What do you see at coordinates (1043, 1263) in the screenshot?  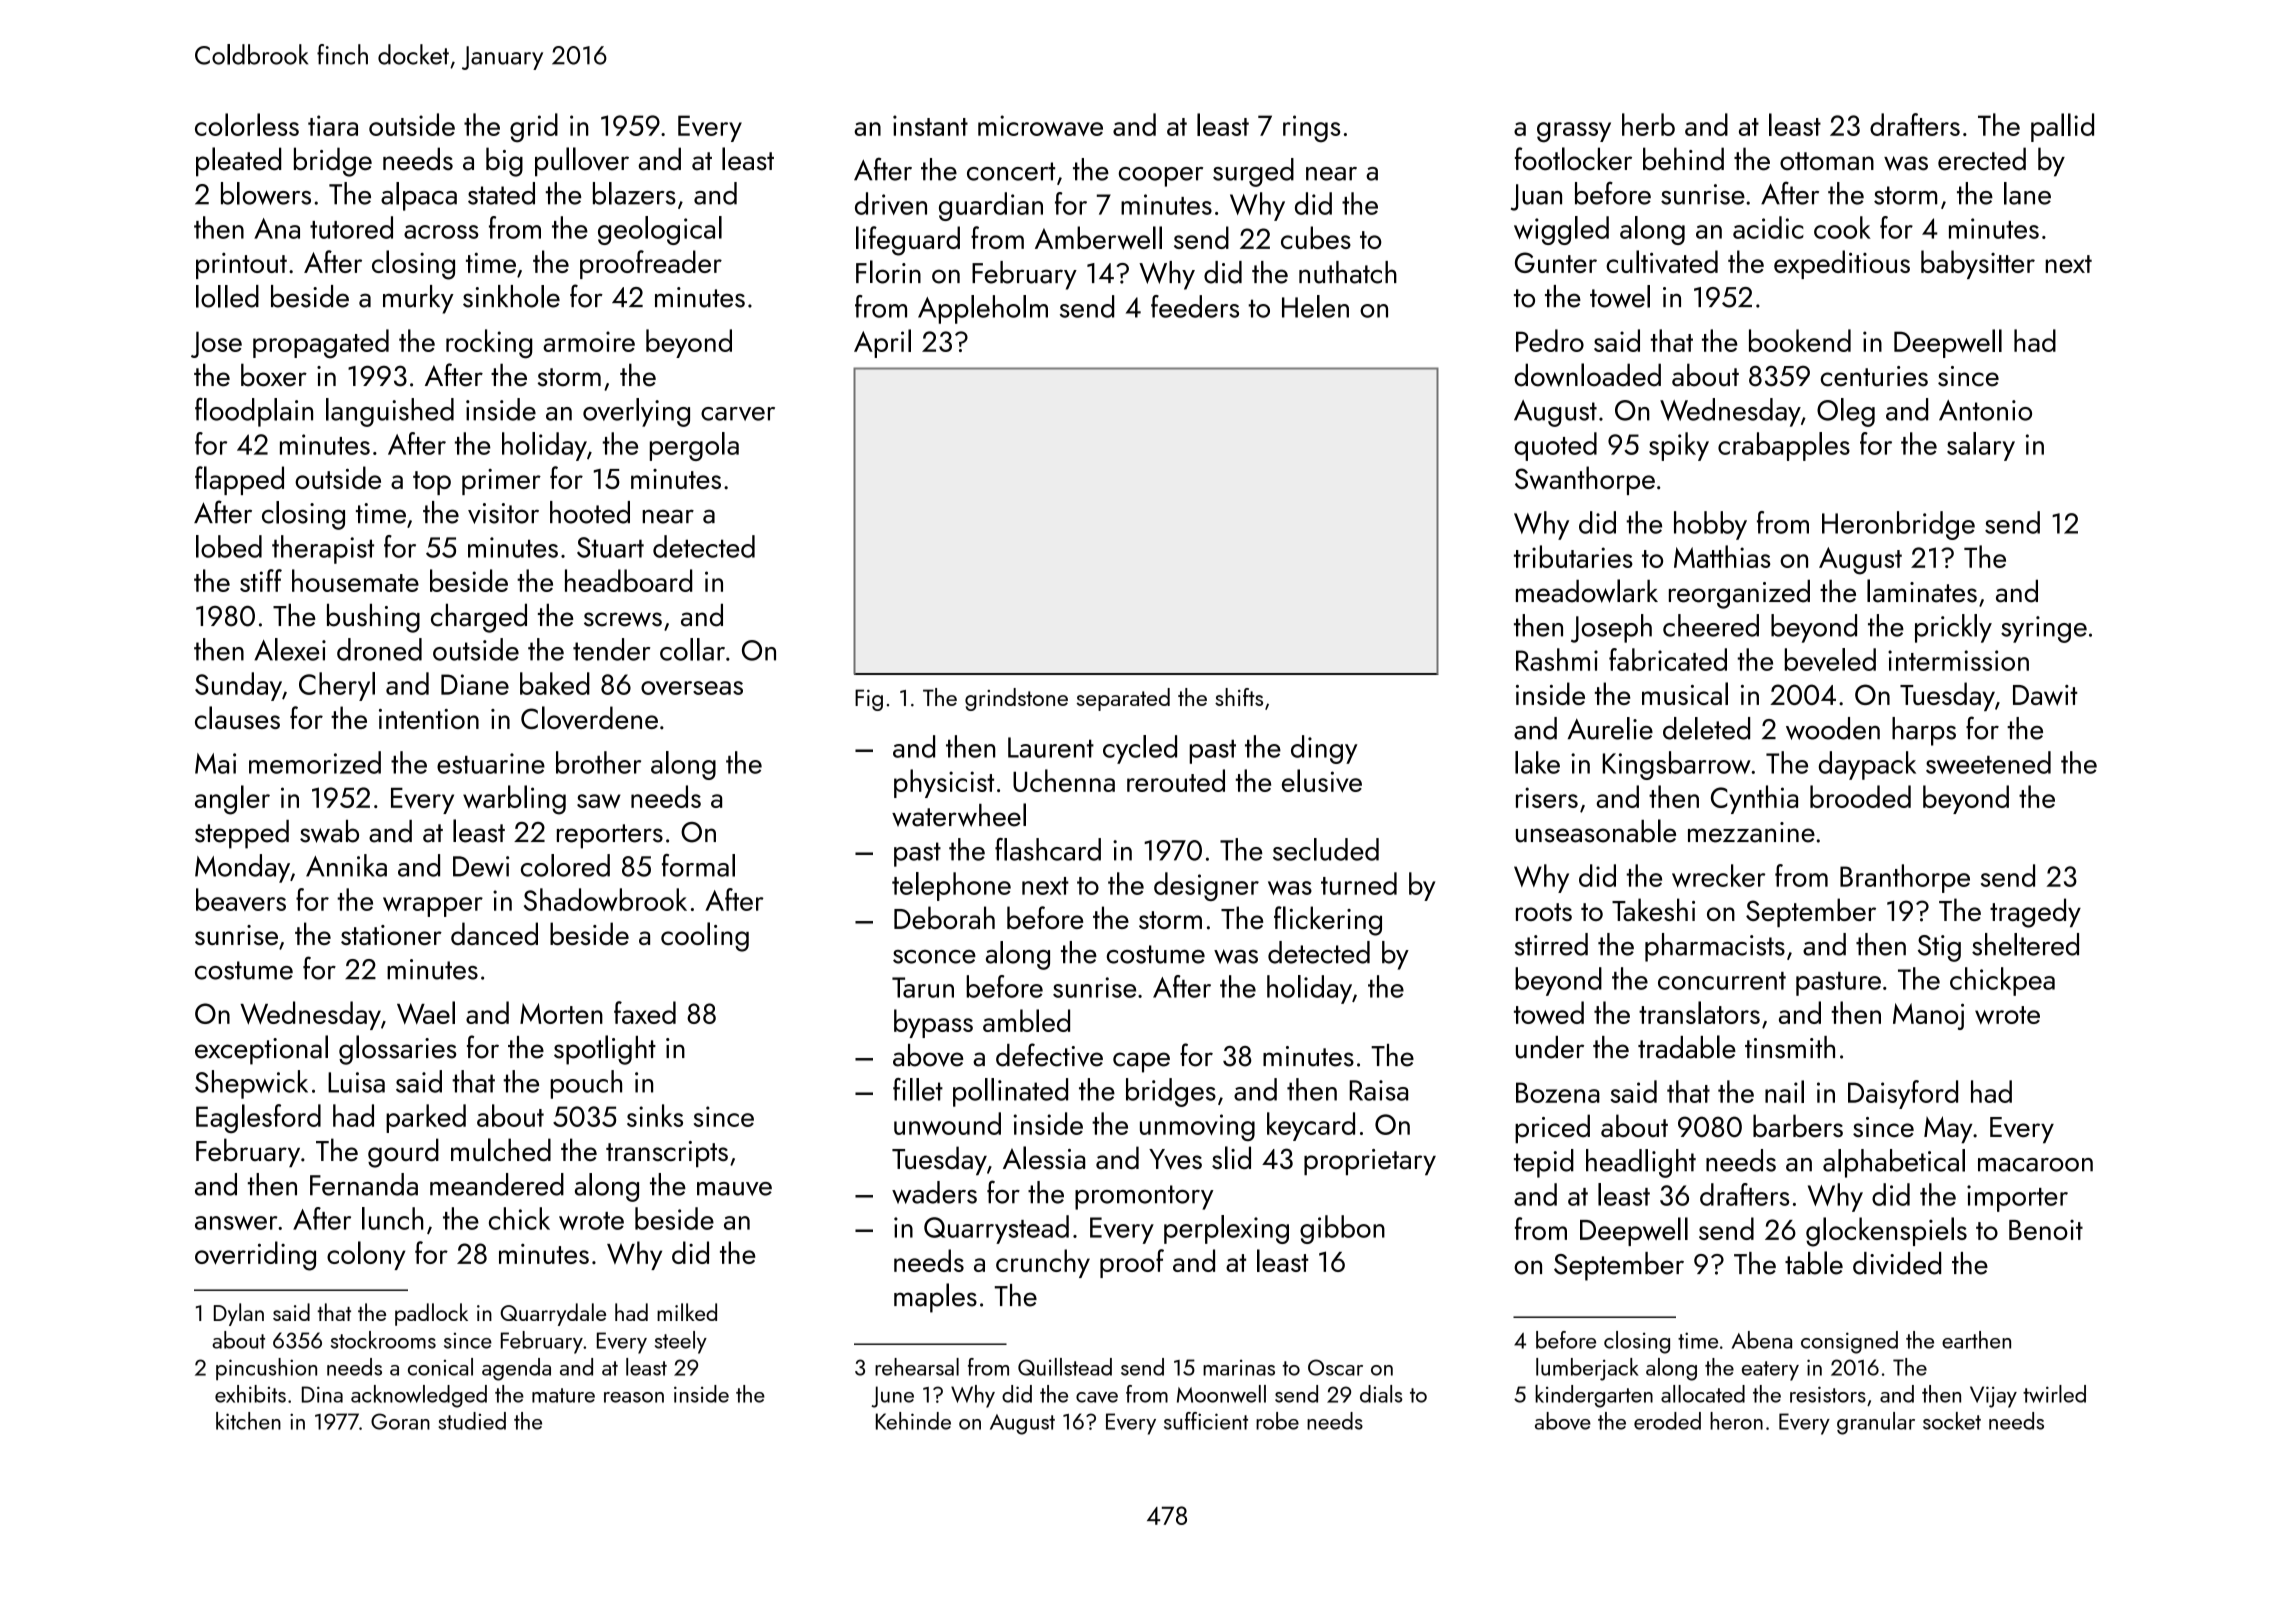 I see `crunchy` at bounding box center [1043, 1263].
